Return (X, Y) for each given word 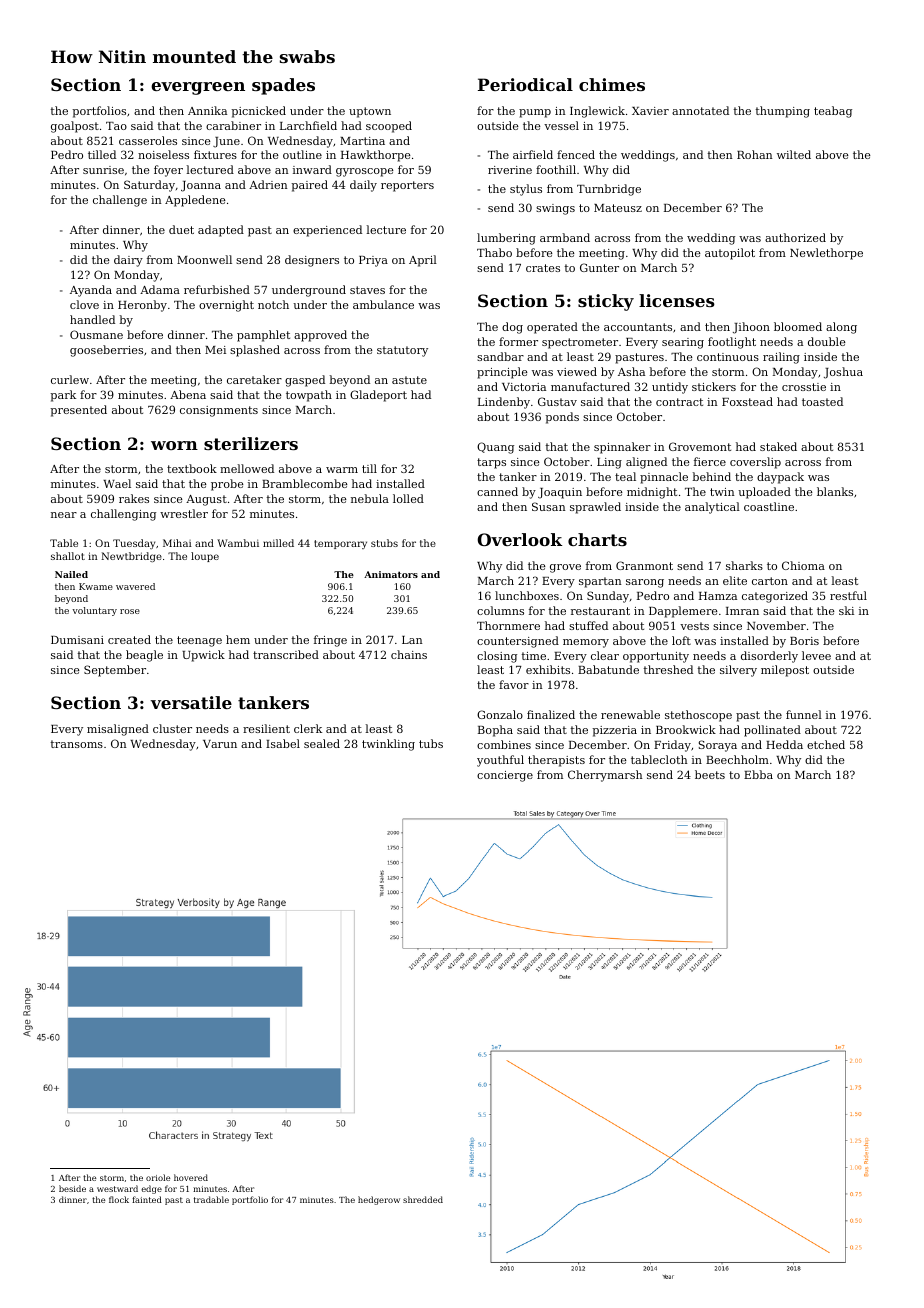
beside (72, 1188)
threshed (668, 669)
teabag (833, 112)
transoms (76, 744)
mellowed (247, 468)
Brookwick (686, 729)
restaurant (600, 611)
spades (283, 86)
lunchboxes (527, 595)
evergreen (198, 88)
